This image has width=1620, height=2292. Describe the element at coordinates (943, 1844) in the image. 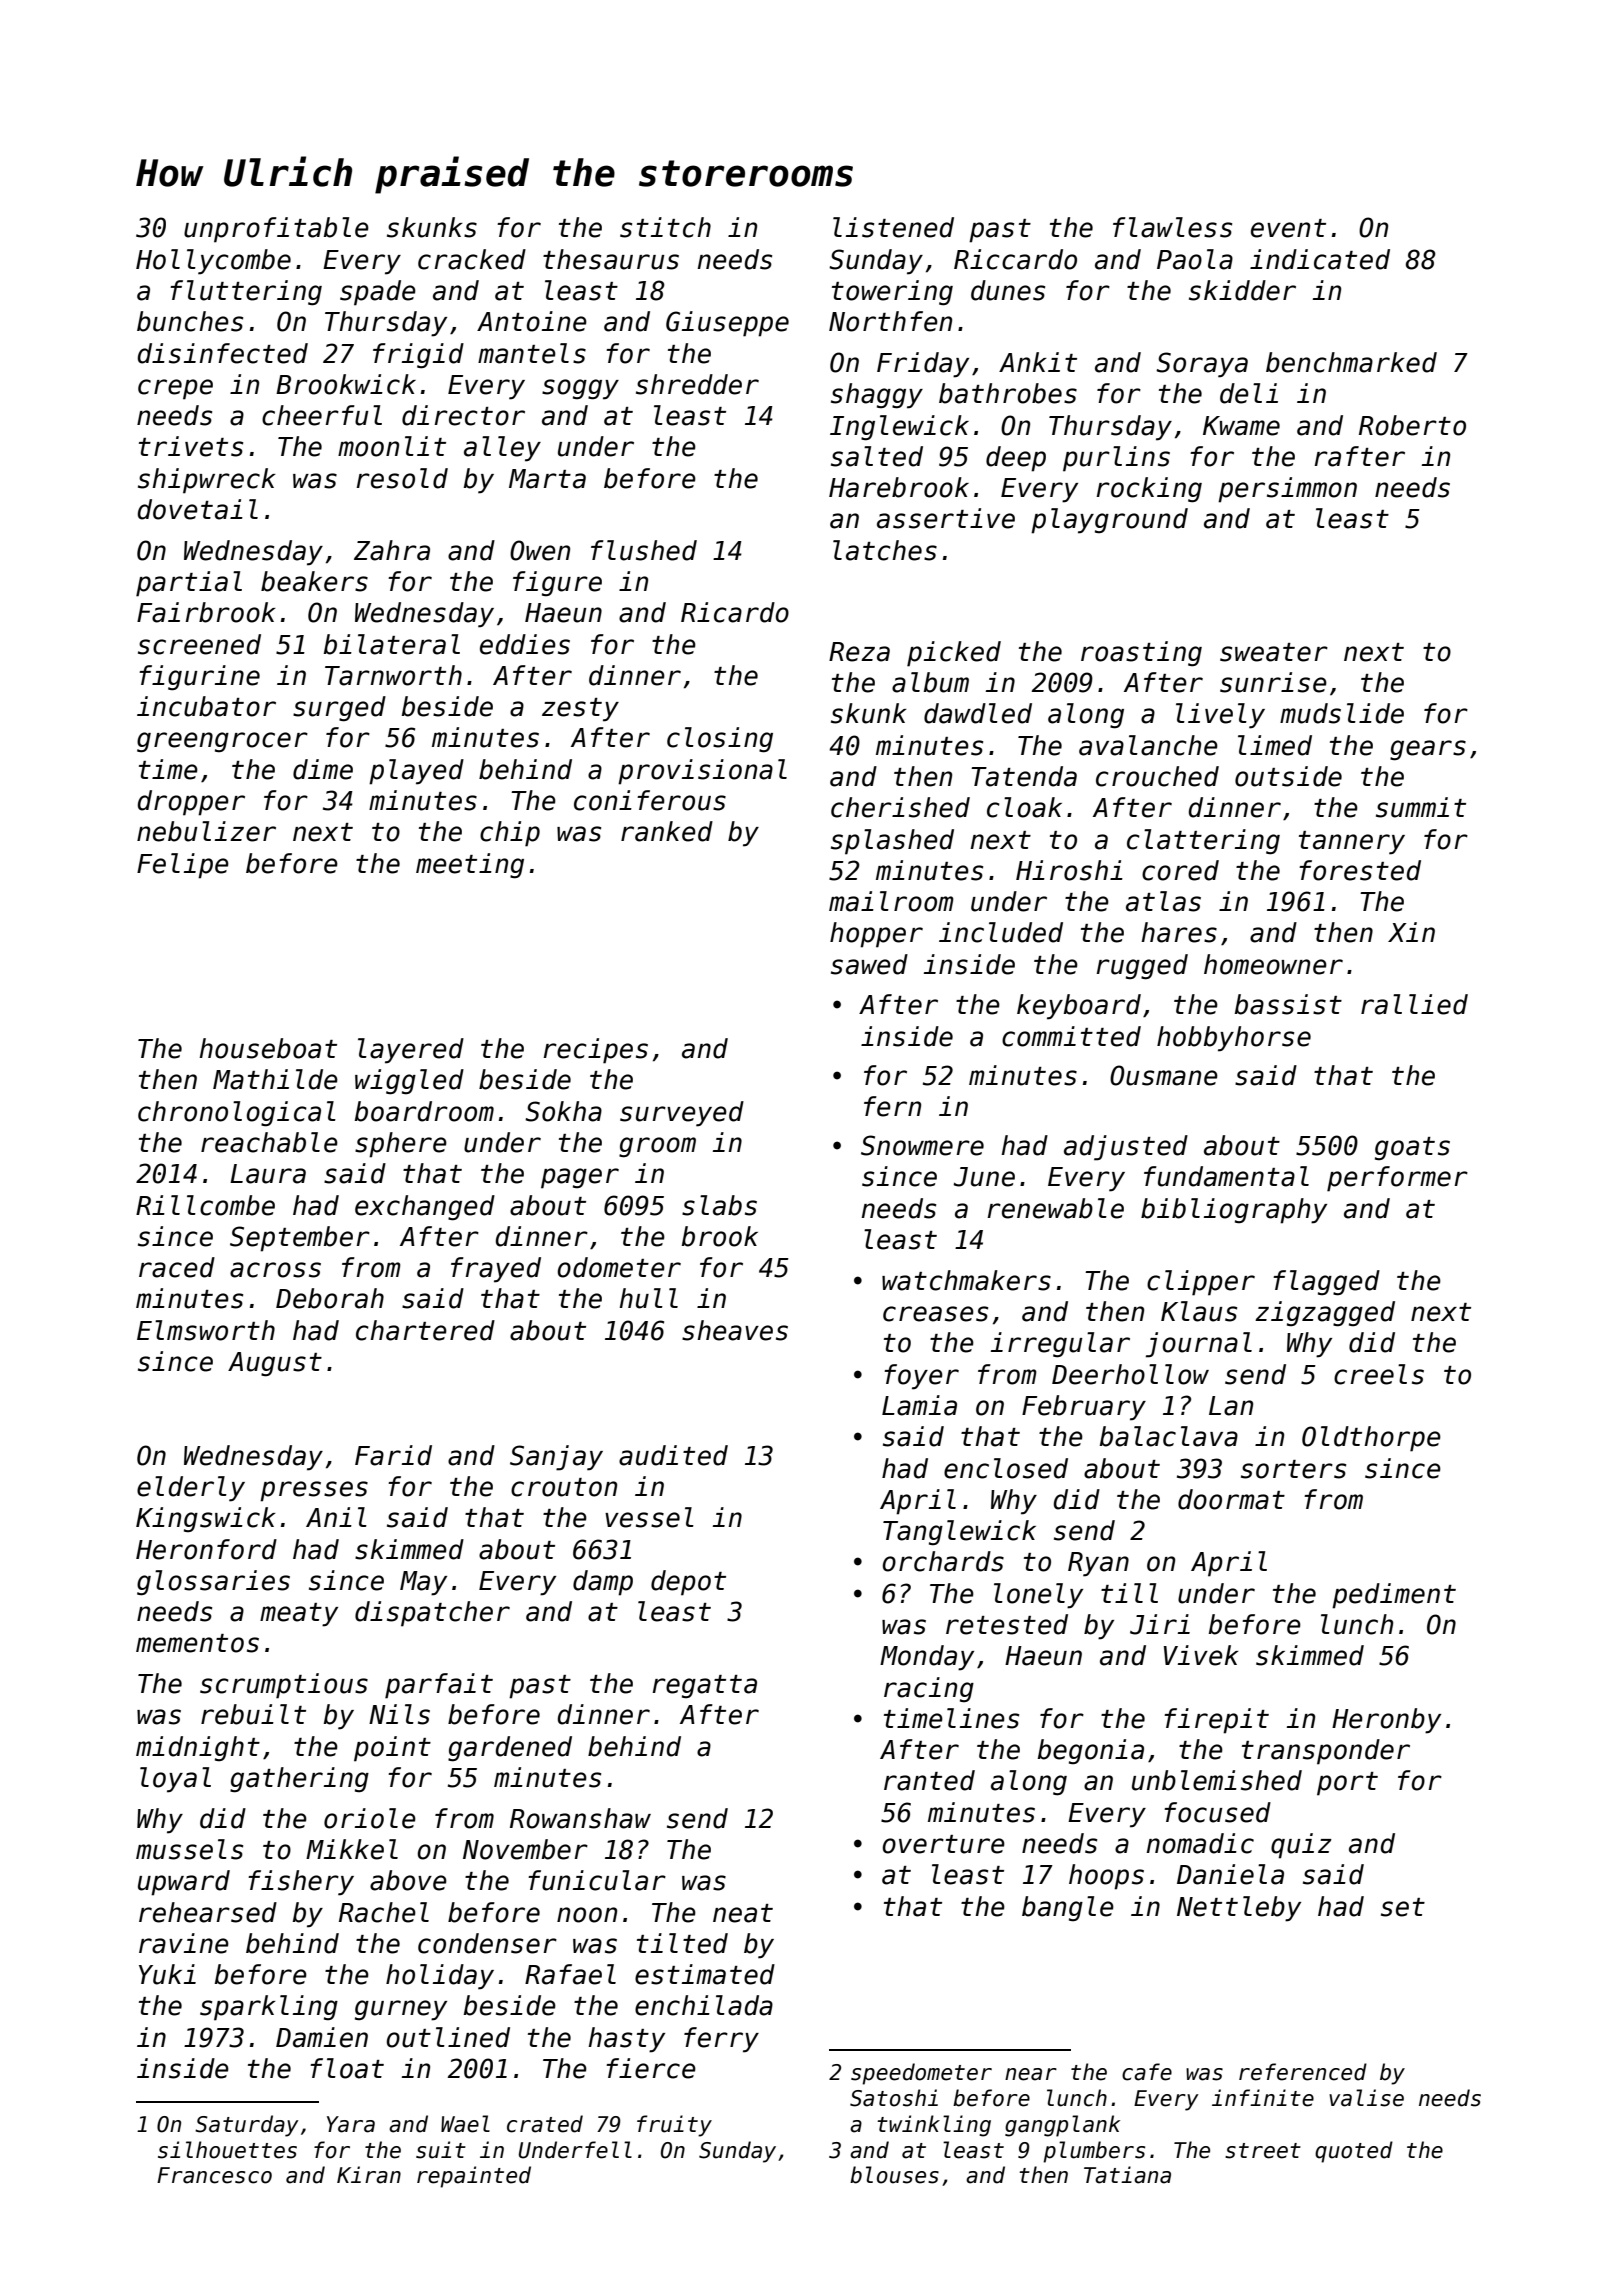

I see `overture` at that location.
